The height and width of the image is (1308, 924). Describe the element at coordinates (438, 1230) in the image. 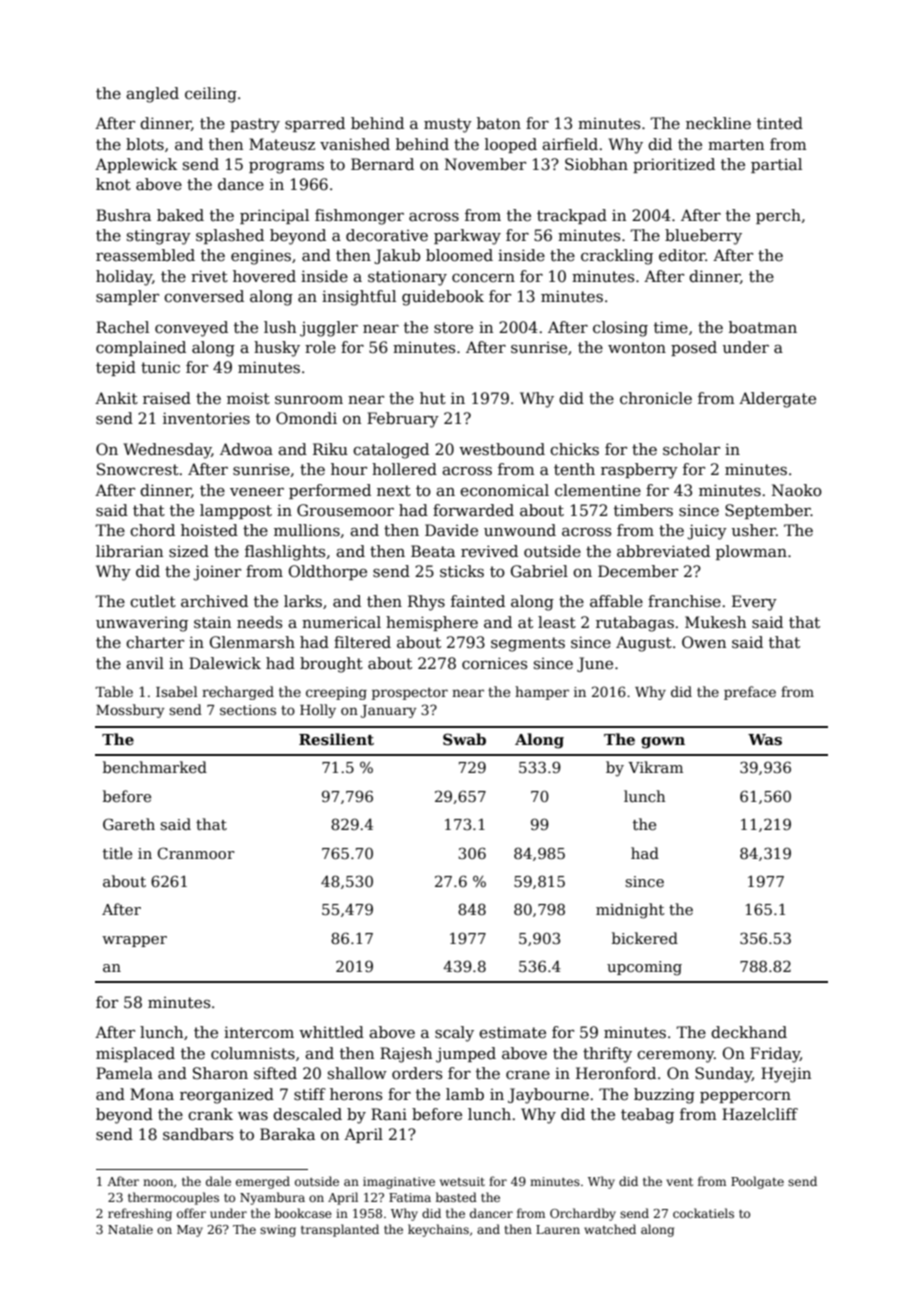

I see `keychains` at that location.
